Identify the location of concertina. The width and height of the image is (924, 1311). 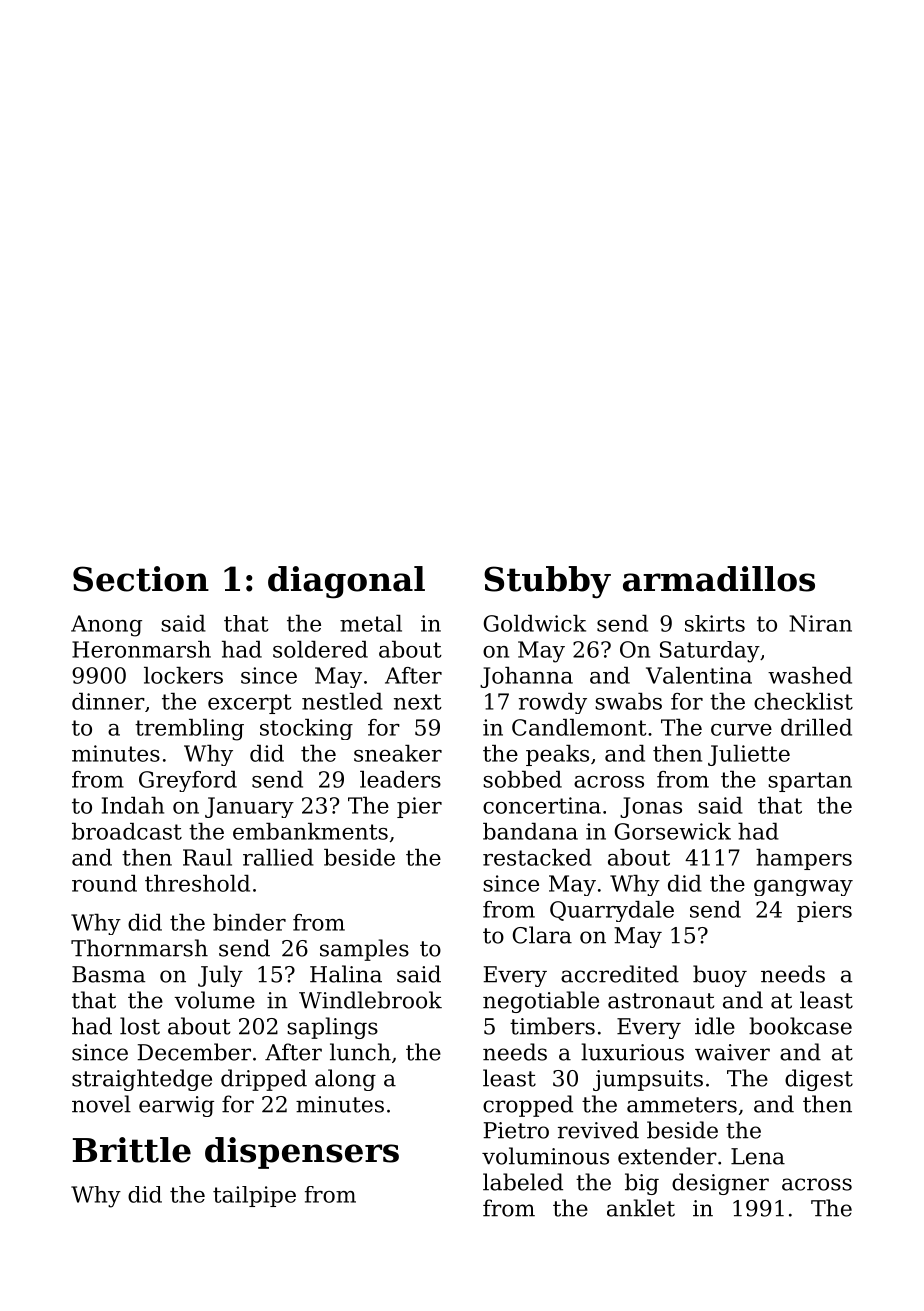
(542, 805).
